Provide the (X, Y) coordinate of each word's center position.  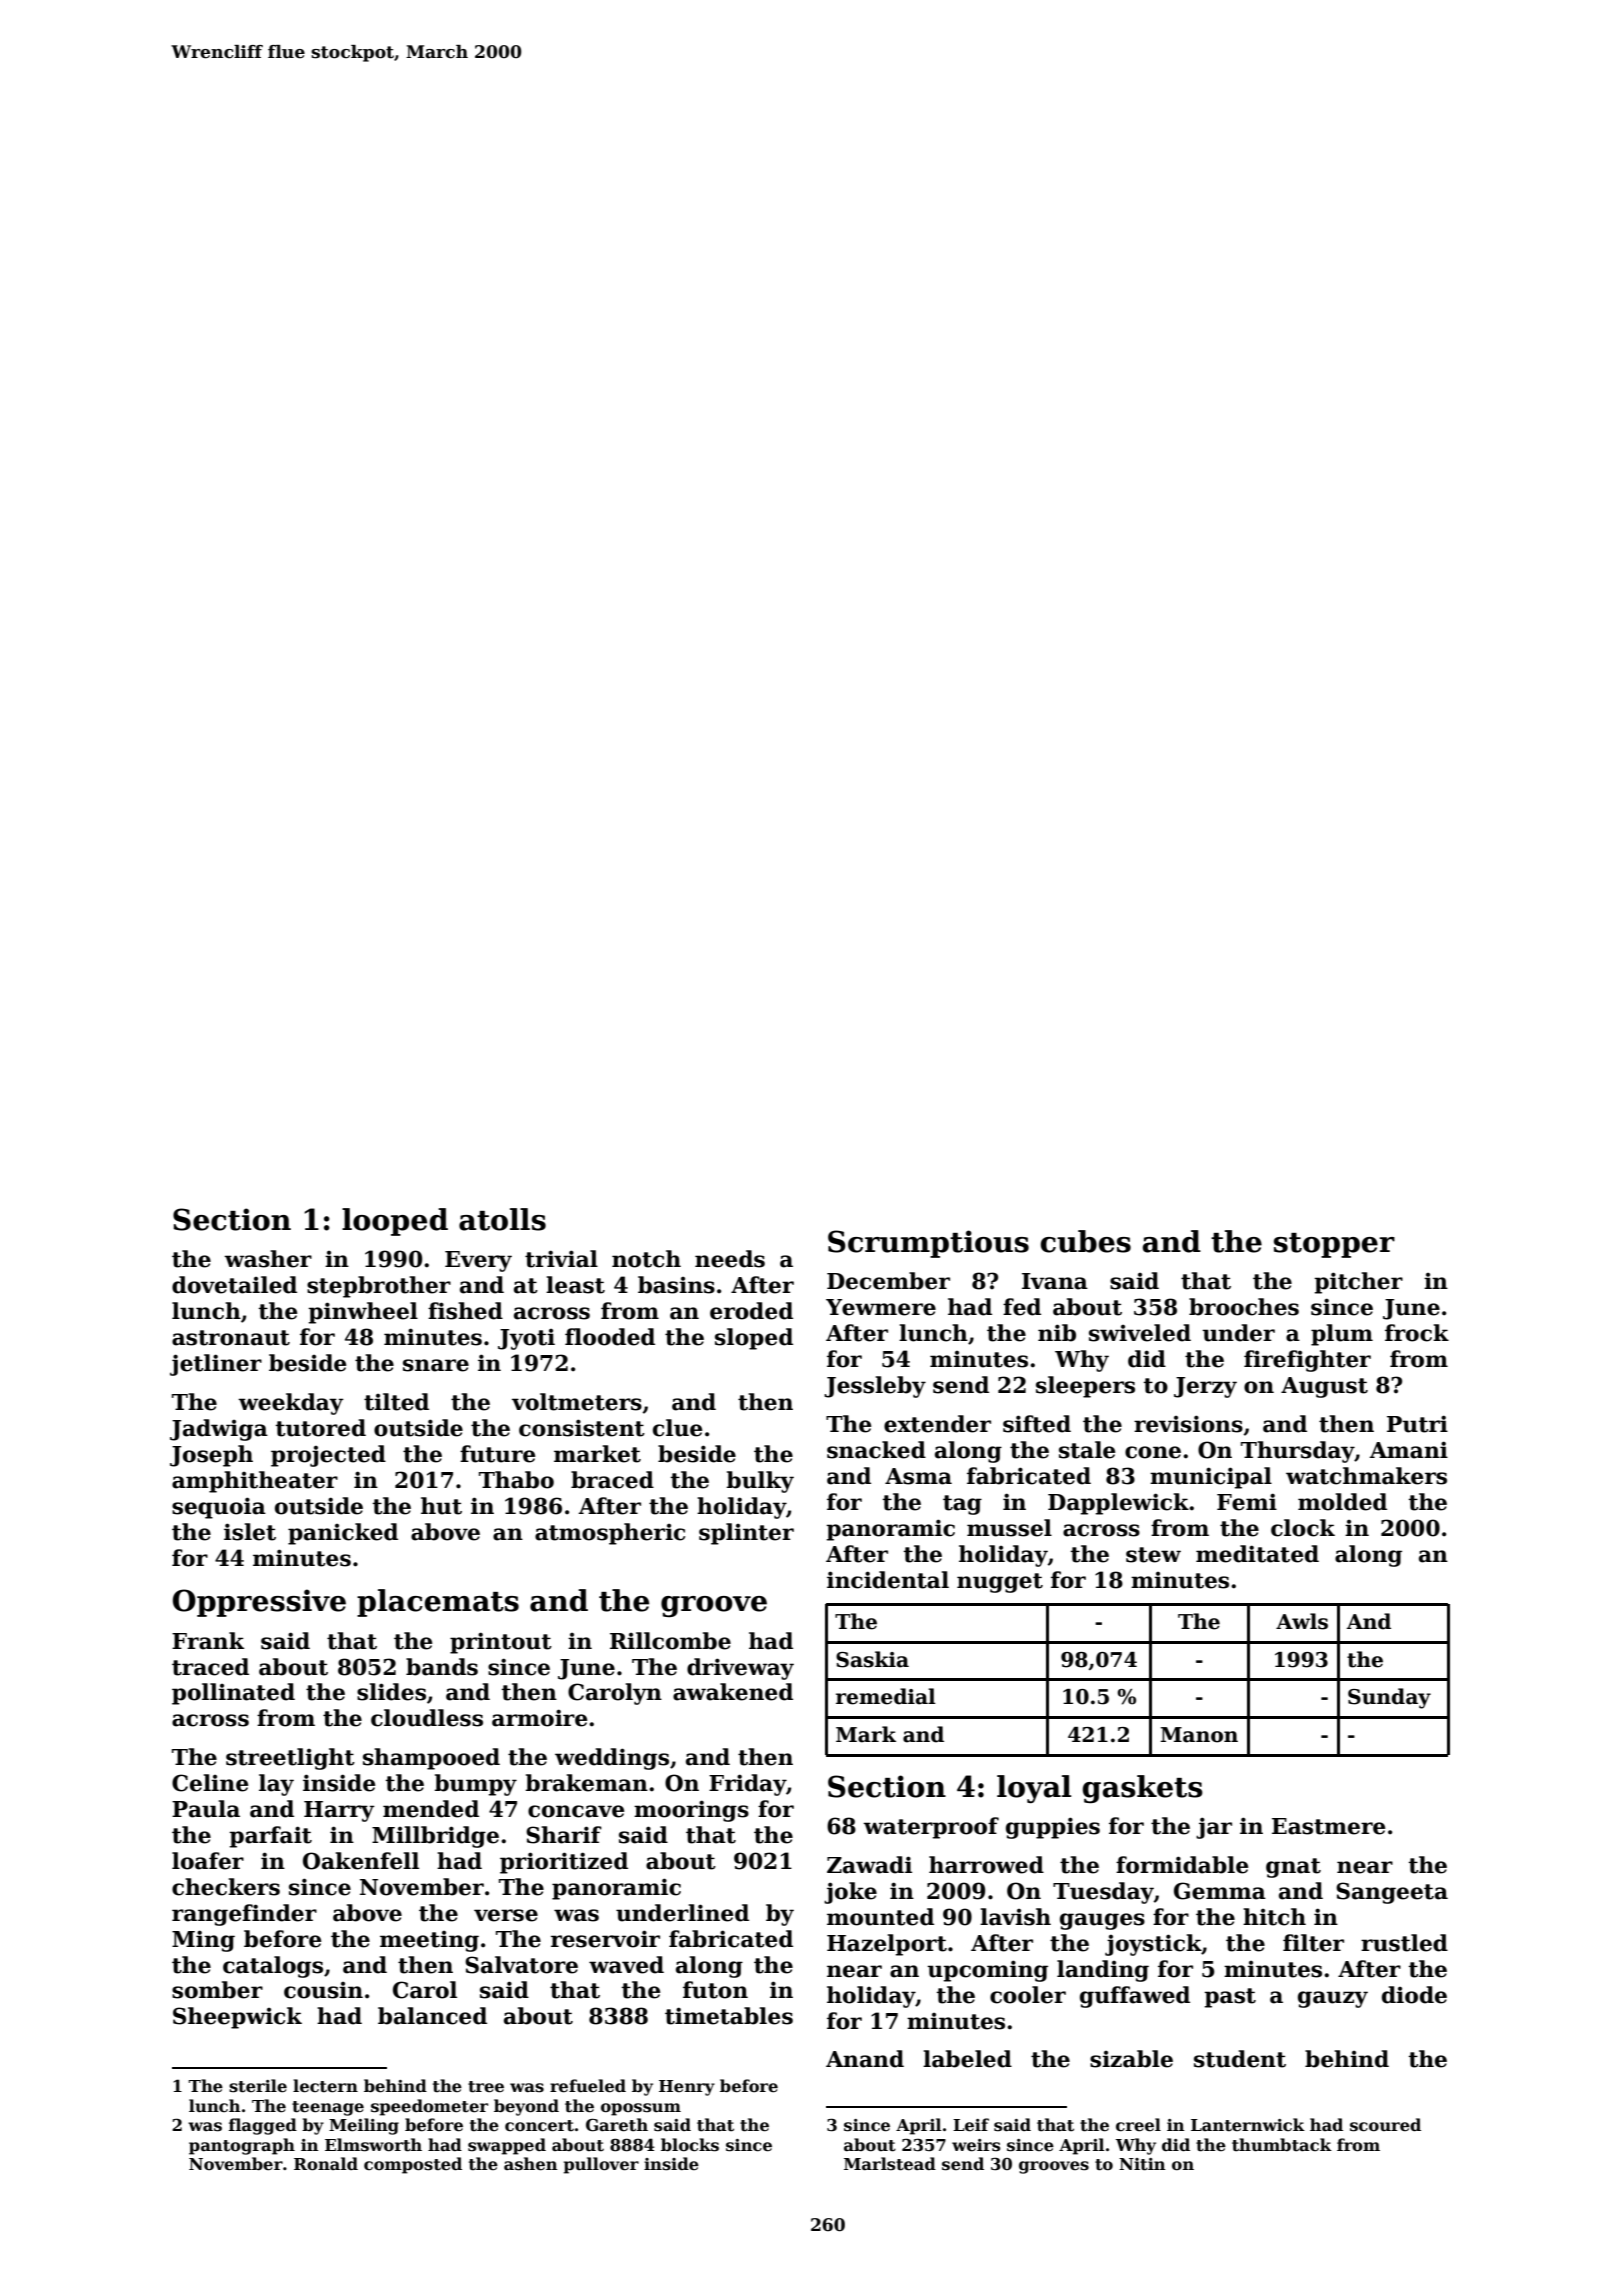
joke (850, 1893)
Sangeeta (1392, 1893)
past (1230, 1998)
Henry (687, 2088)
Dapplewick (1118, 1504)
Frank (208, 1641)
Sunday (1389, 1698)
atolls (502, 1219)
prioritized (564, 1863)
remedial (886, 1696)
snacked (876, 1450)
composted (413, 2165)
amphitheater (255, 1482)
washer (268, 1259)
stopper (1334, 1245)
